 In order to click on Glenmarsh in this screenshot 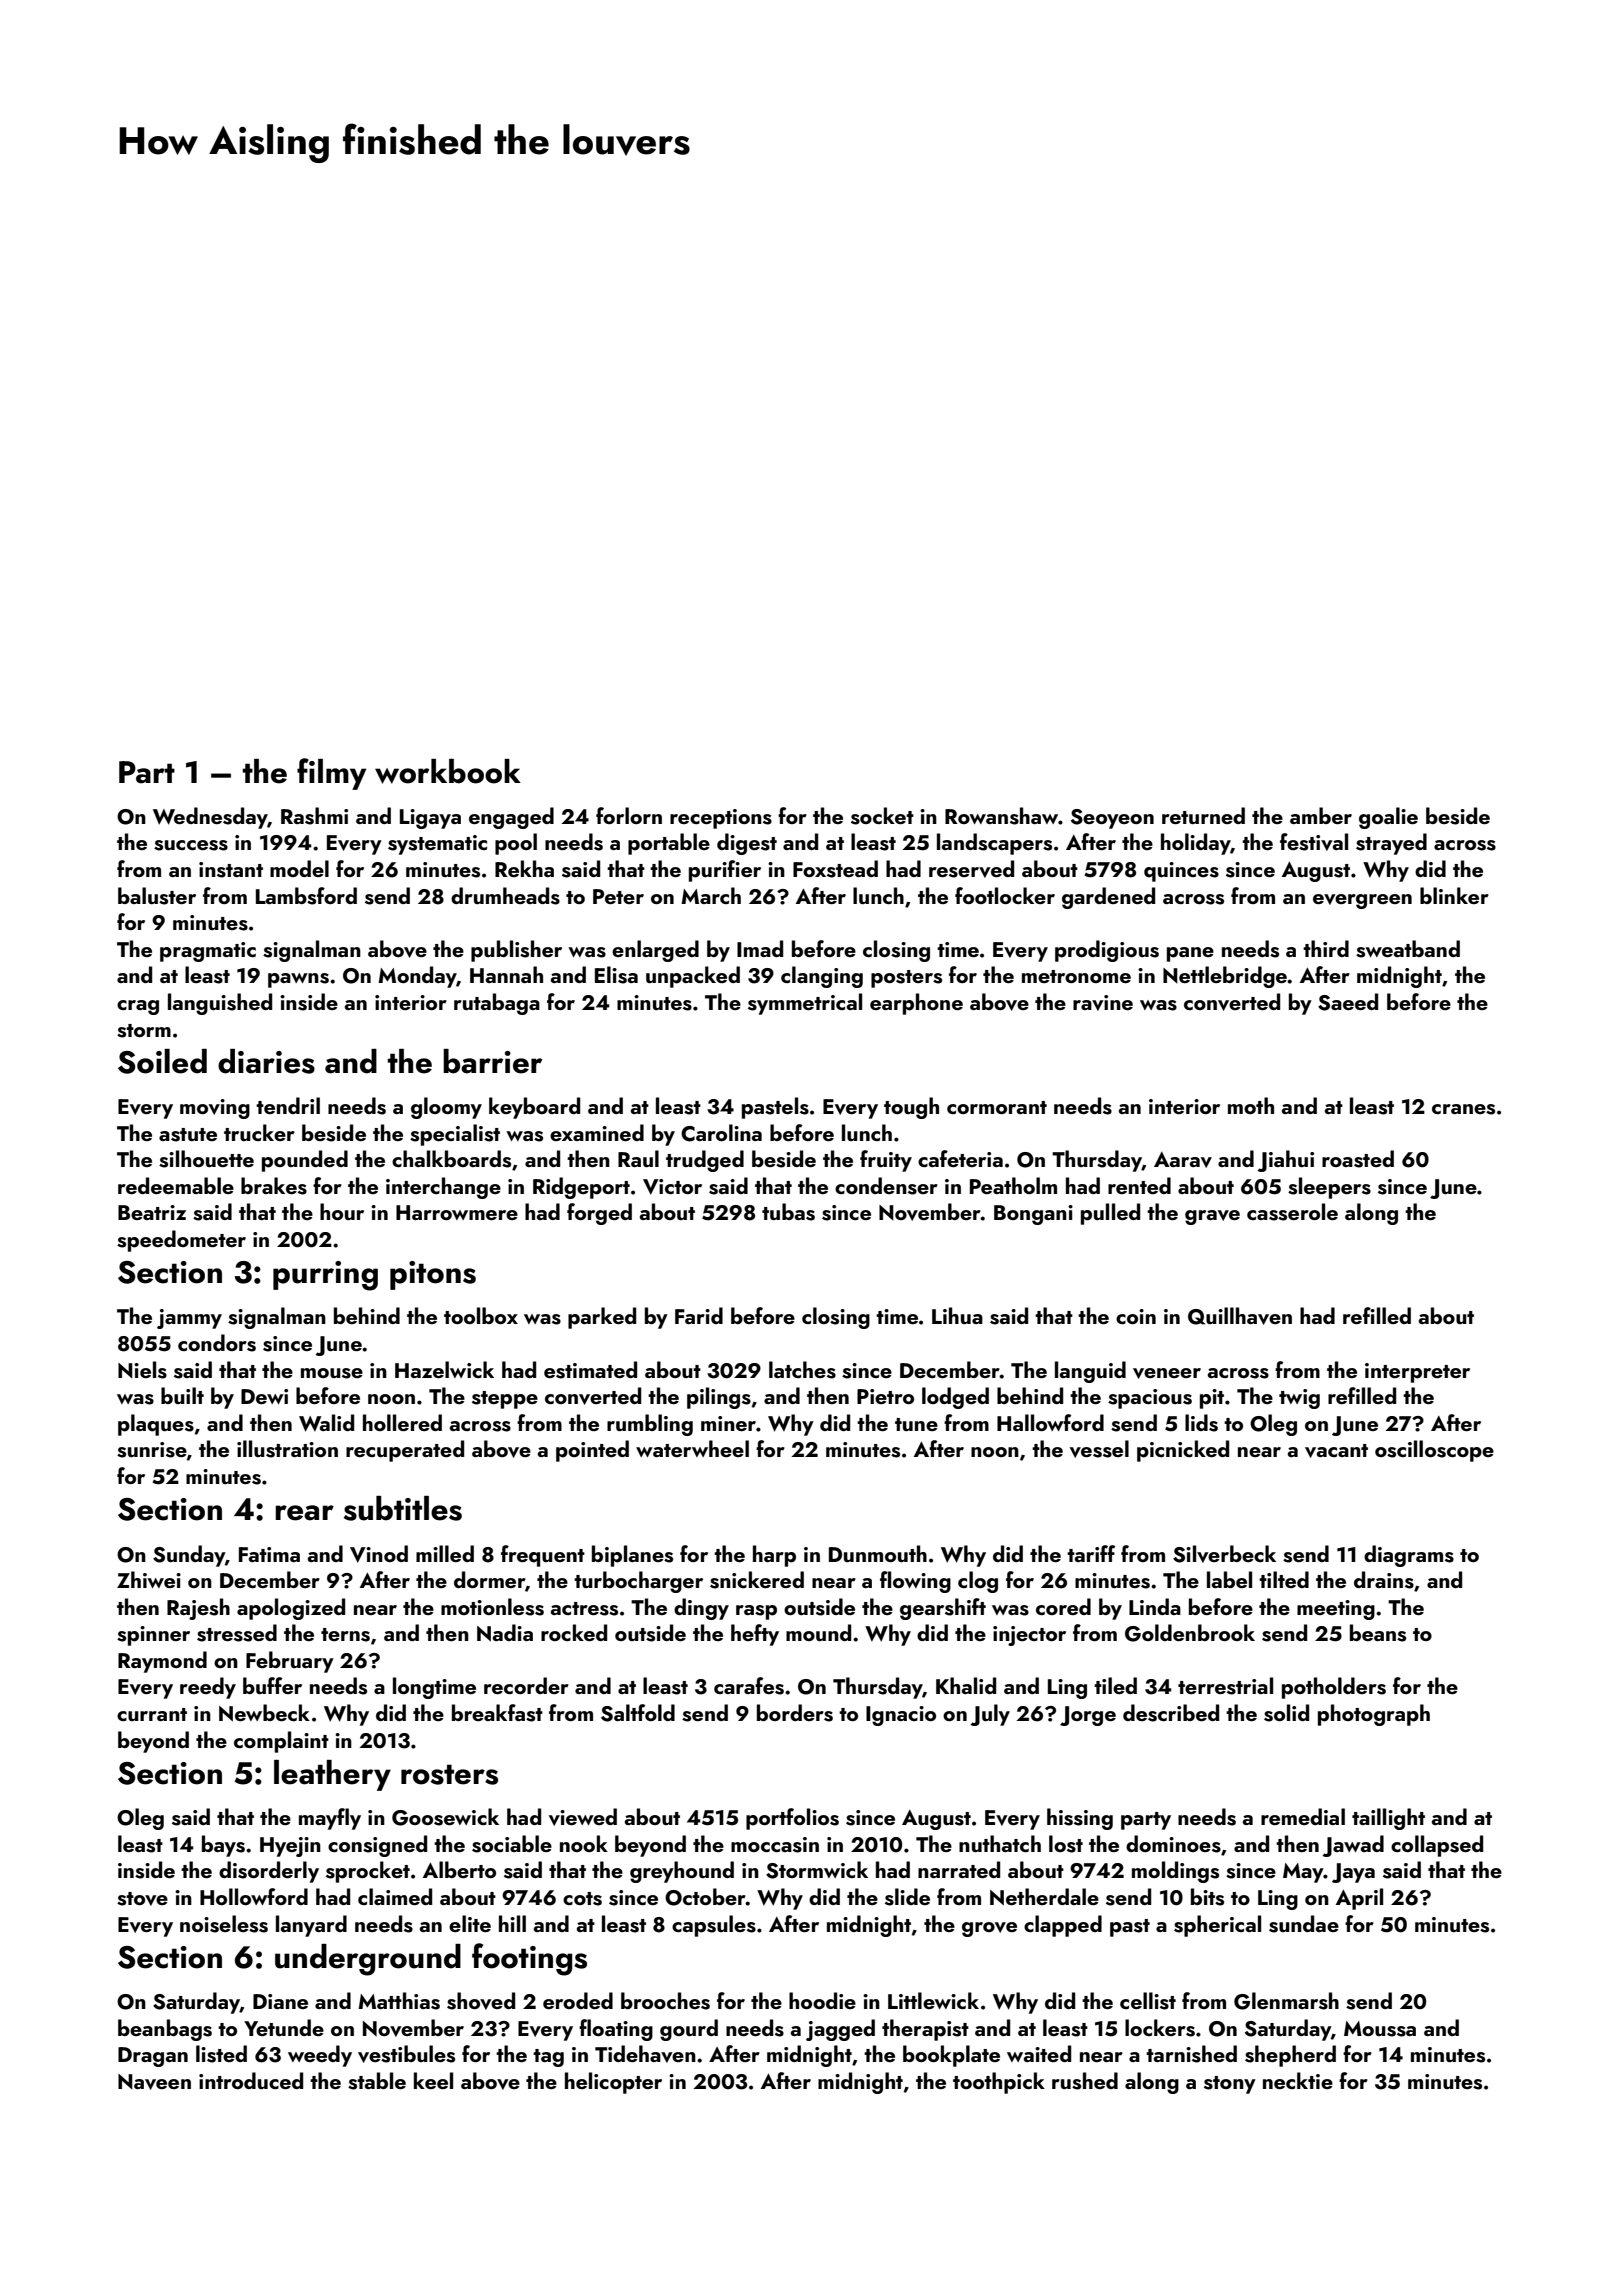, I will do `click(1286, 2001)`.
